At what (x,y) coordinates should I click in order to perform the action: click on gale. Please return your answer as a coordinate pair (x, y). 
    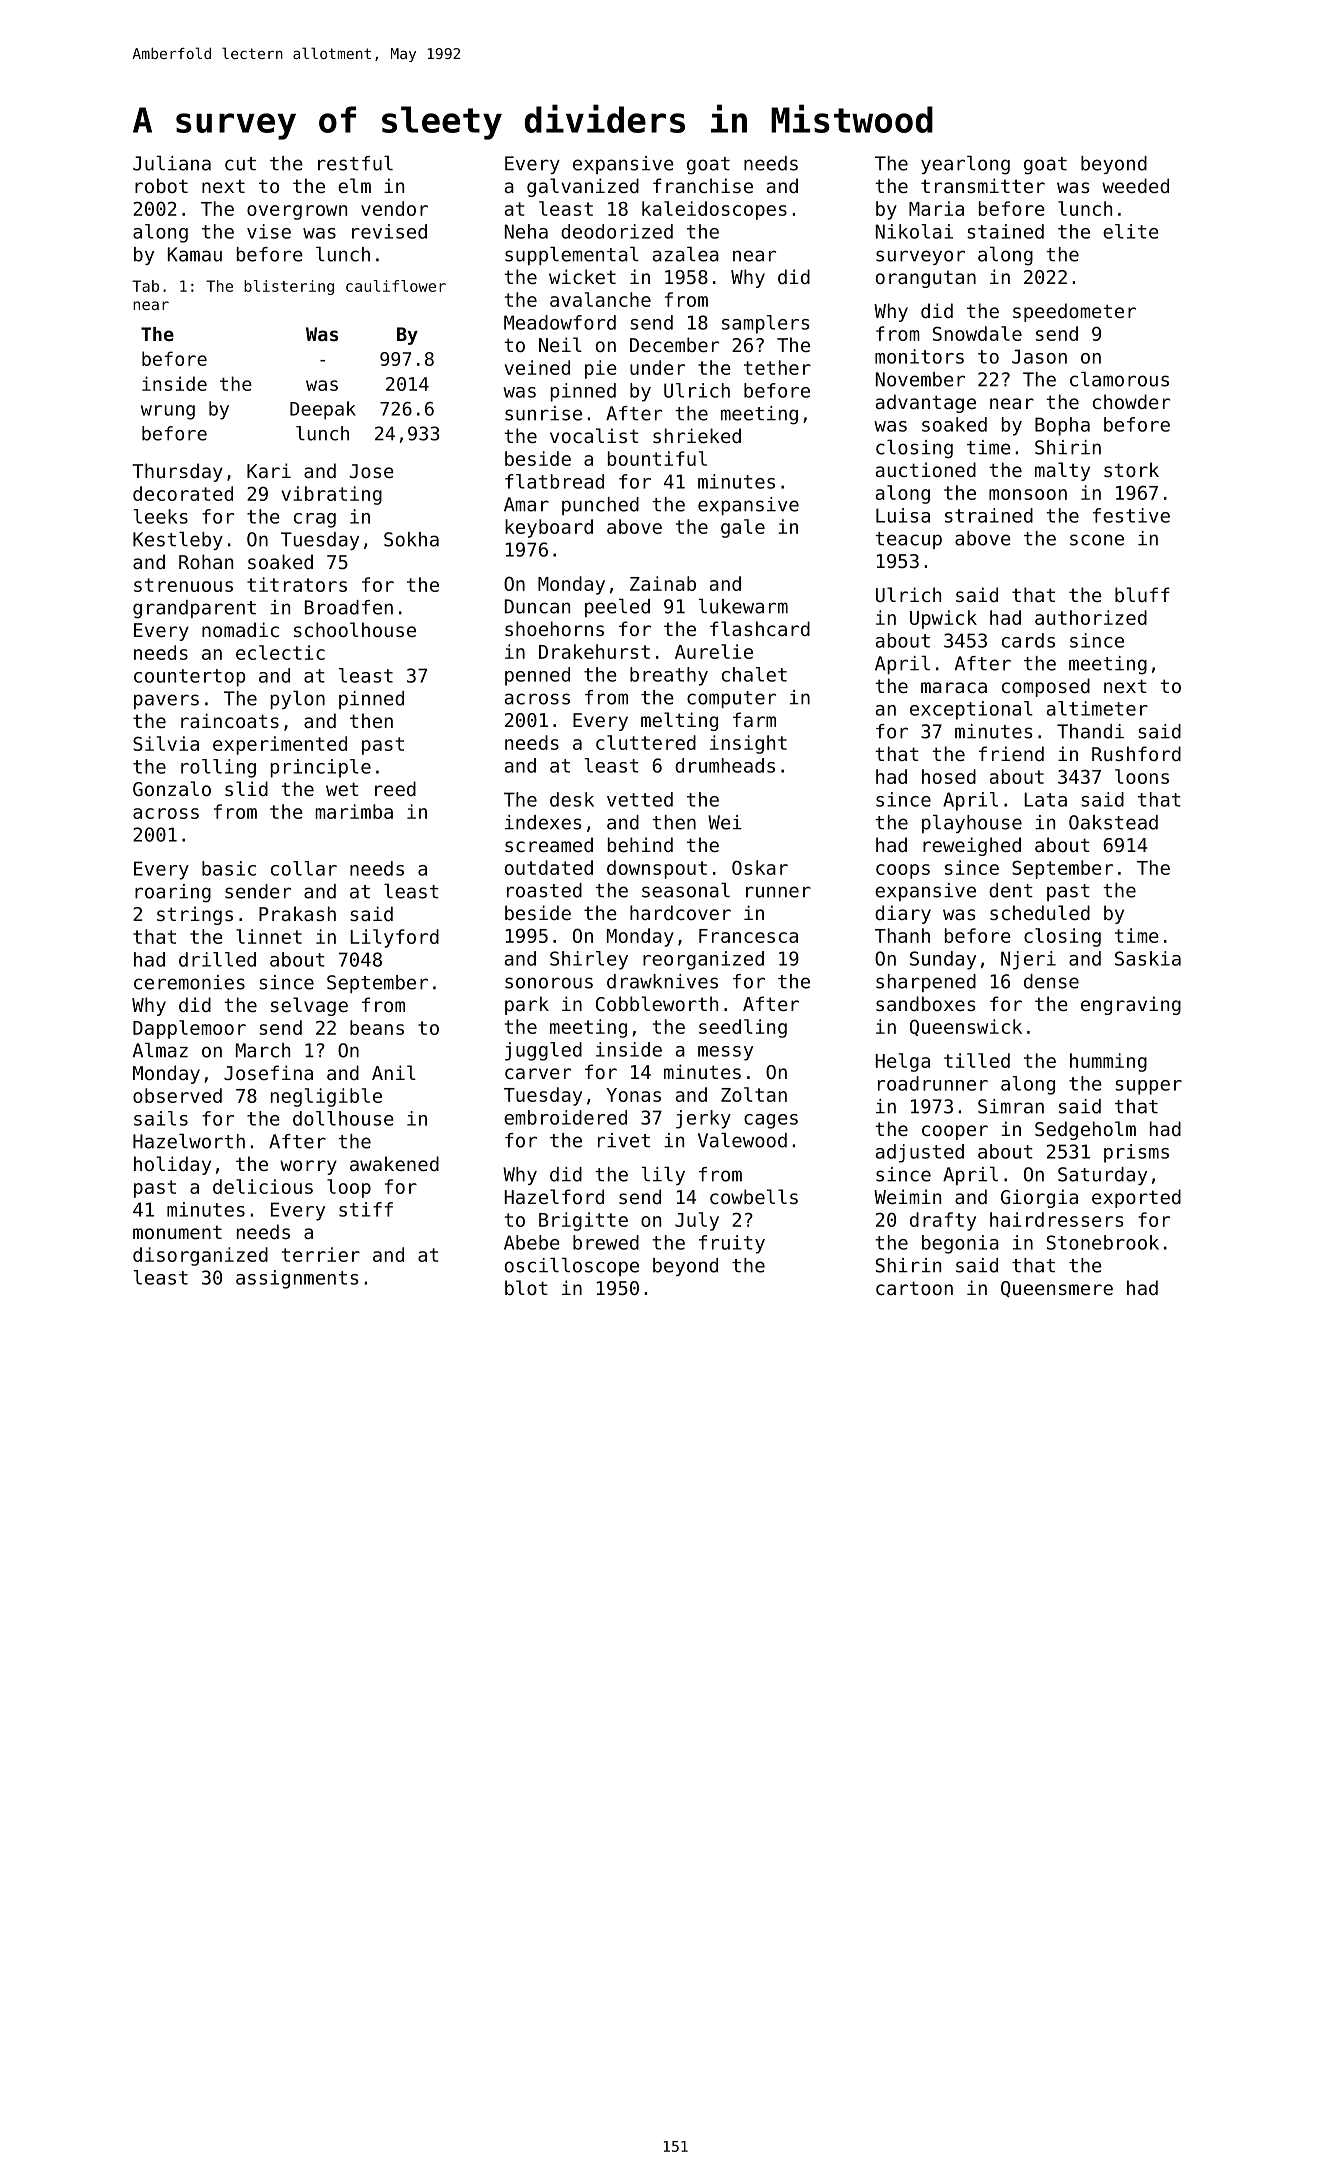
    Looking at the image, I should click on (743, 528).
